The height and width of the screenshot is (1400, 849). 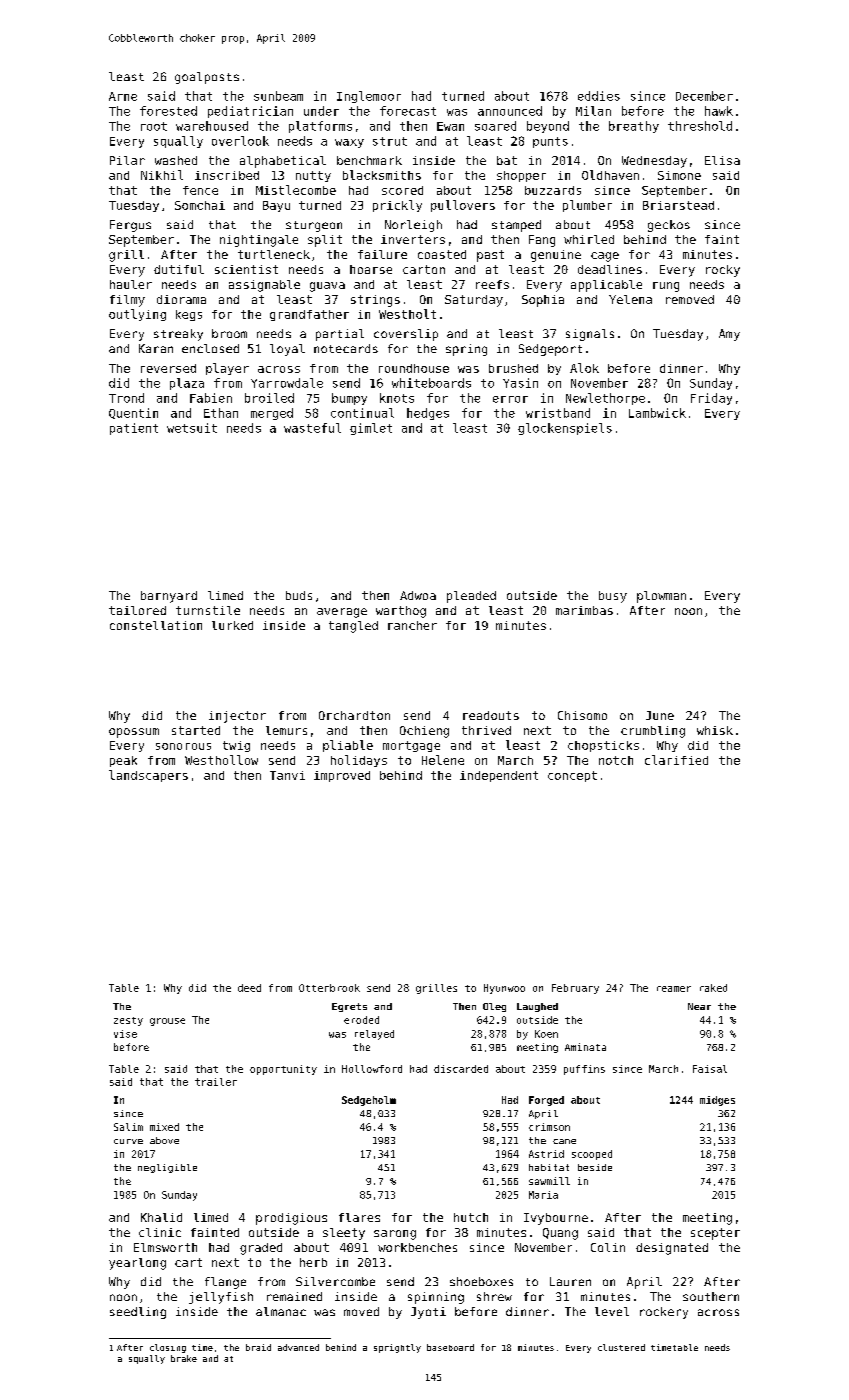 What do you see at coordinates (621, 1347) in the screenshot?
I see `clustered` at bounding box center [621, 1347].
